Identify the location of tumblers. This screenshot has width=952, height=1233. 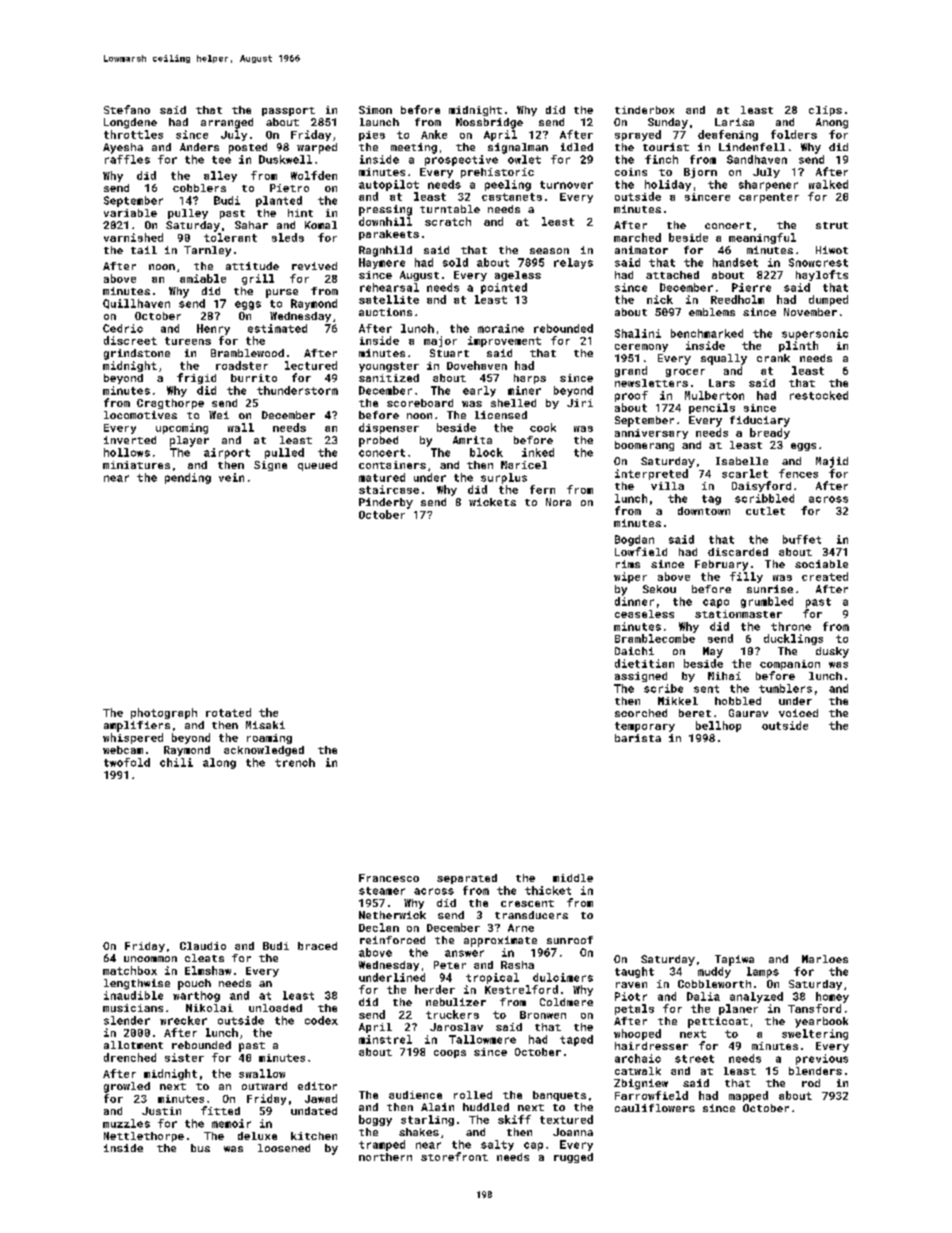
(785, 688).
